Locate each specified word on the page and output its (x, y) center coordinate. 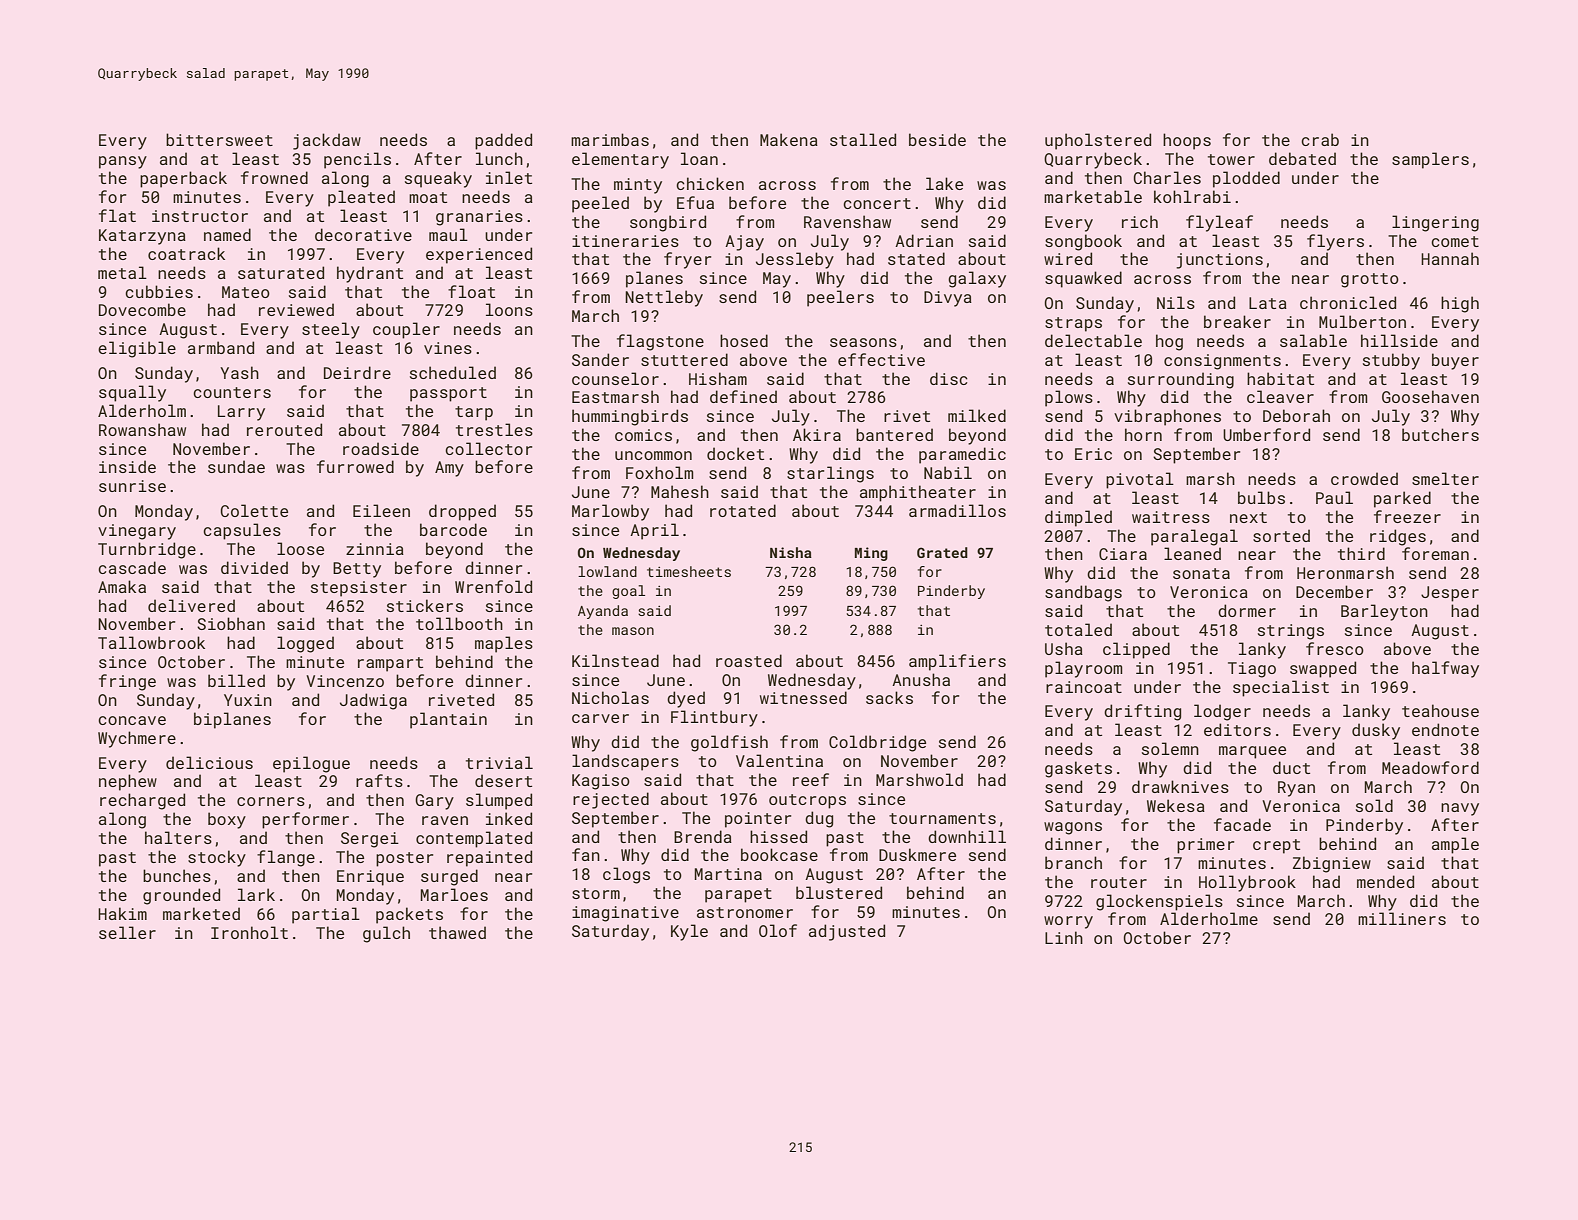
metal (122, 272)
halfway (1445, 669)
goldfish (729, 743)
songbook (1083, 242)
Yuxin (248, 700)
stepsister (359, 589)
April (654, 531)
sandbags (1083, 593)
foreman (1435, 553)
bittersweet (219, 139)
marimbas (610, 139)
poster (404, 859)
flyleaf (1219, 223)
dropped (462, 512)
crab (1320, 139)
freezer (1407, 516)
